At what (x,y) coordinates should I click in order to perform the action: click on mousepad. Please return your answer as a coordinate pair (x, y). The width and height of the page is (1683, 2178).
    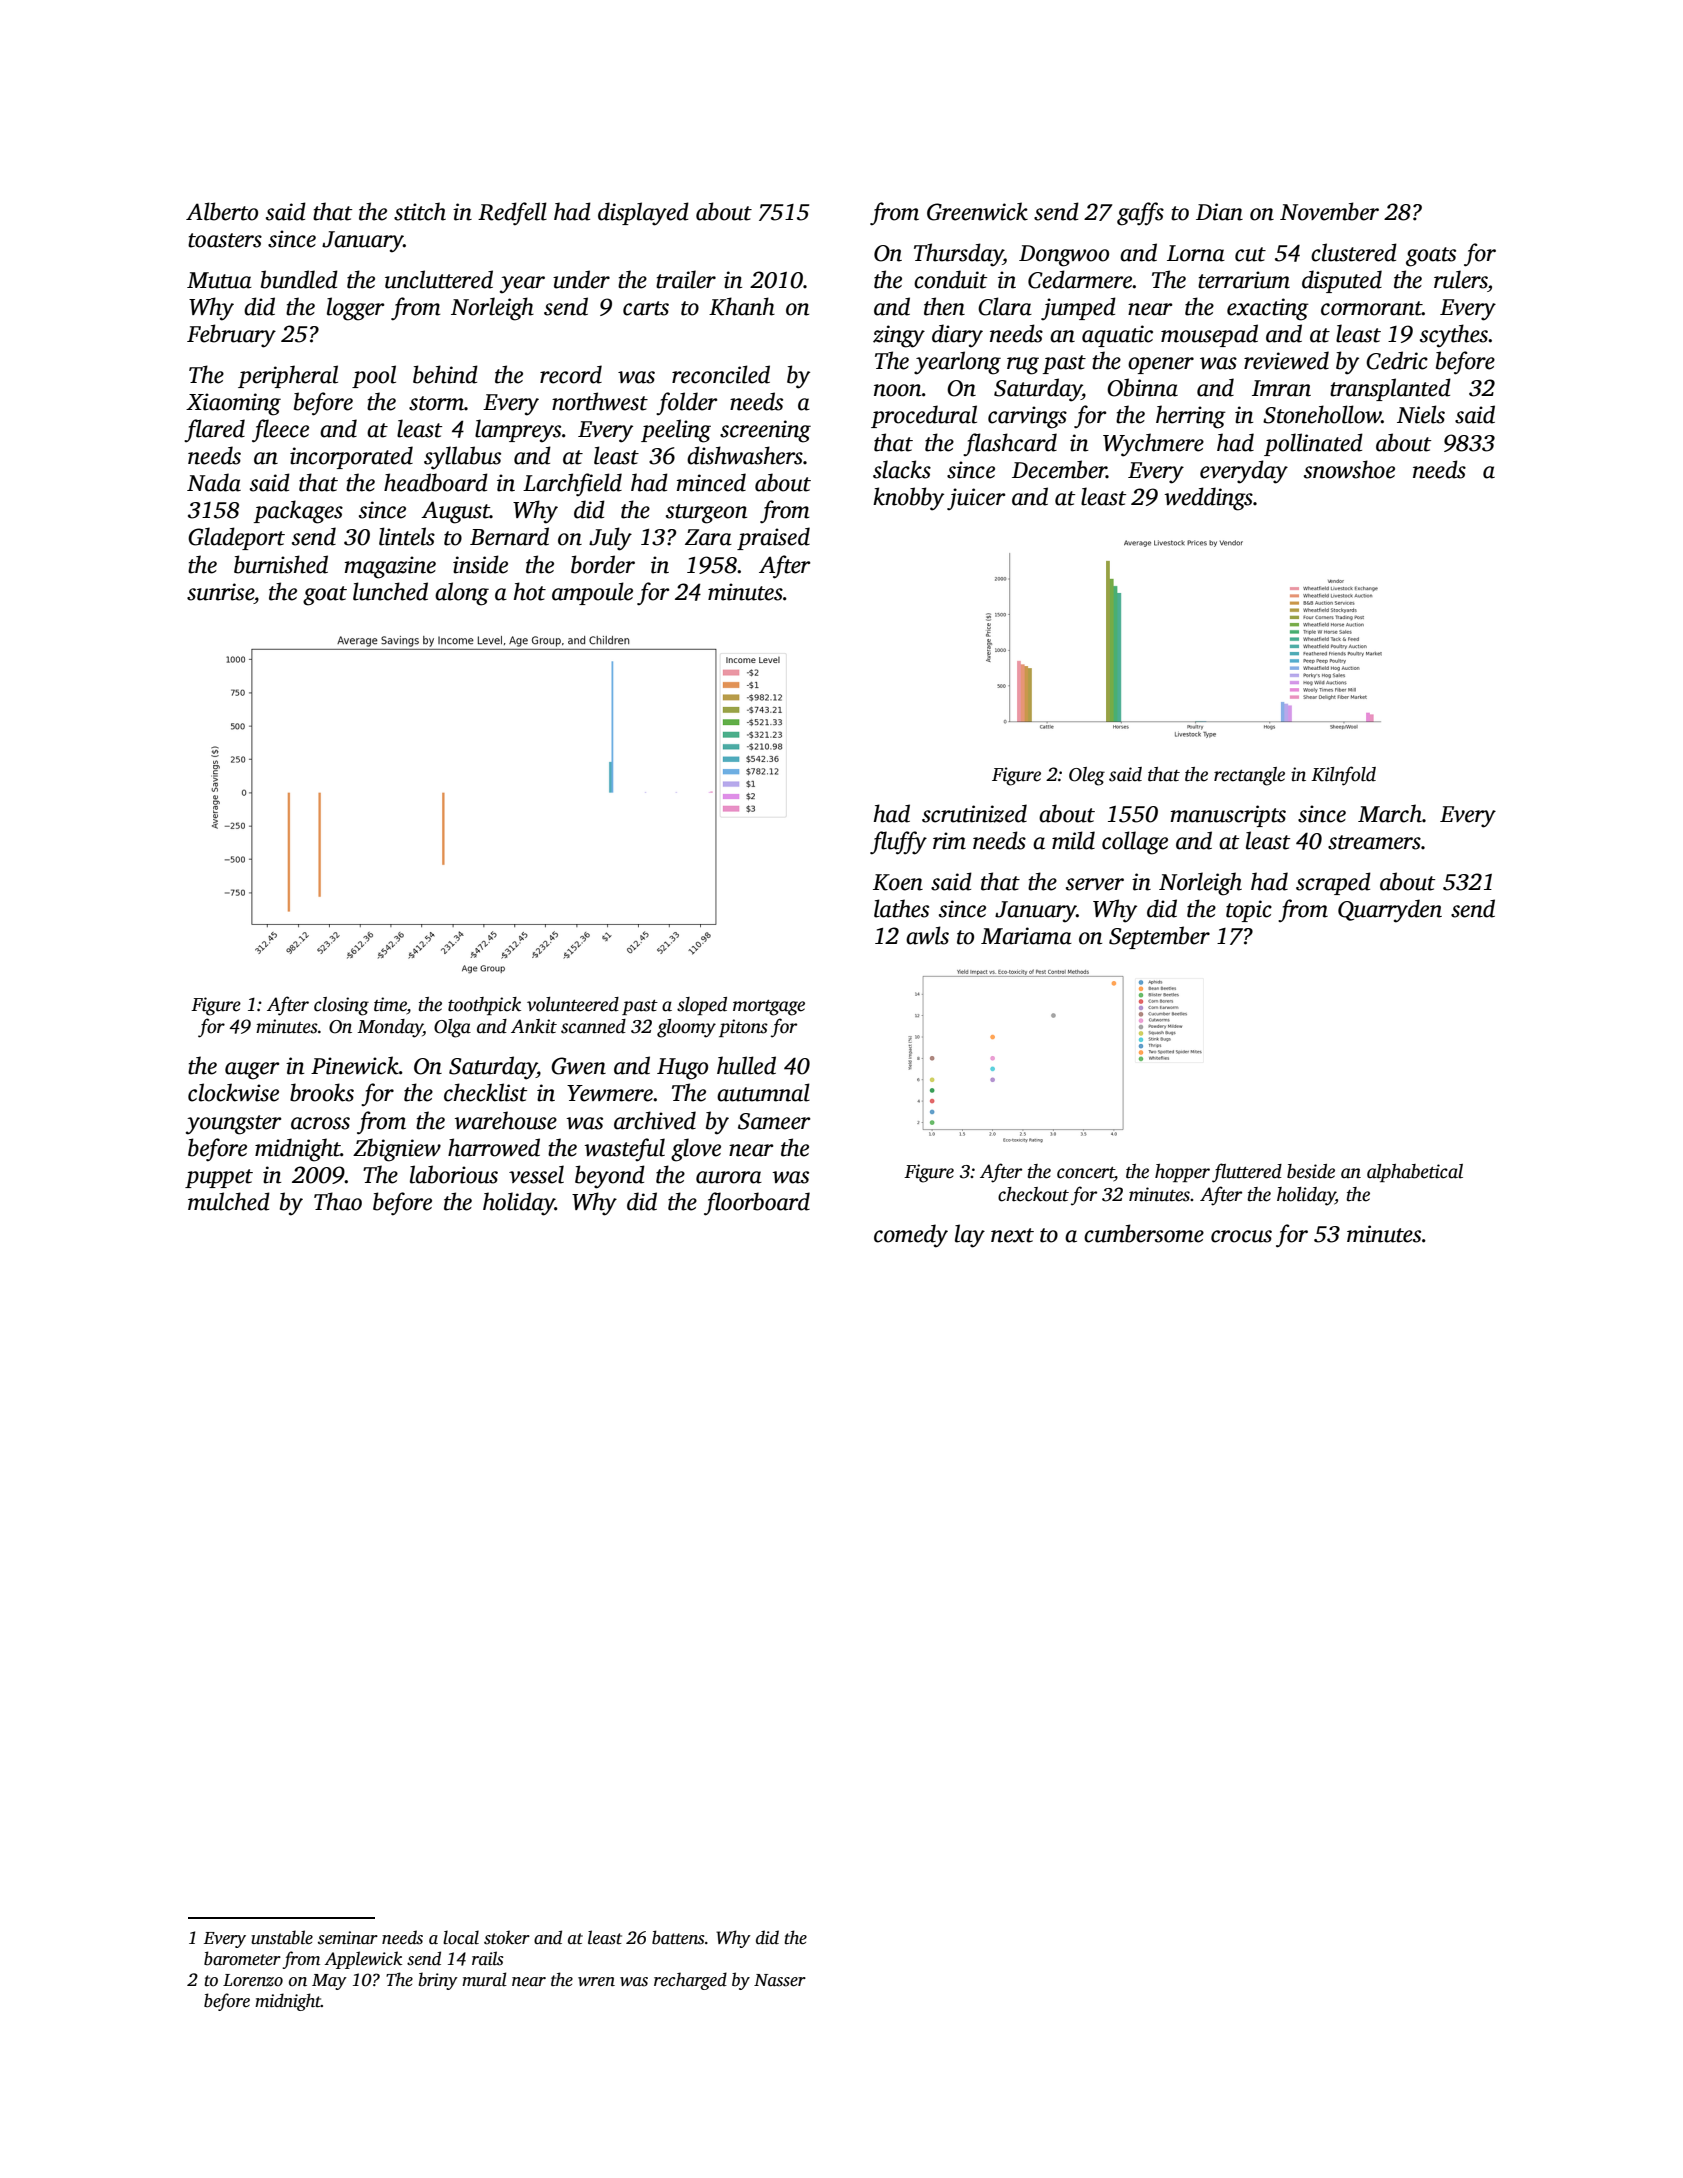
    Looking at the image, I should click on (1209, 335).
